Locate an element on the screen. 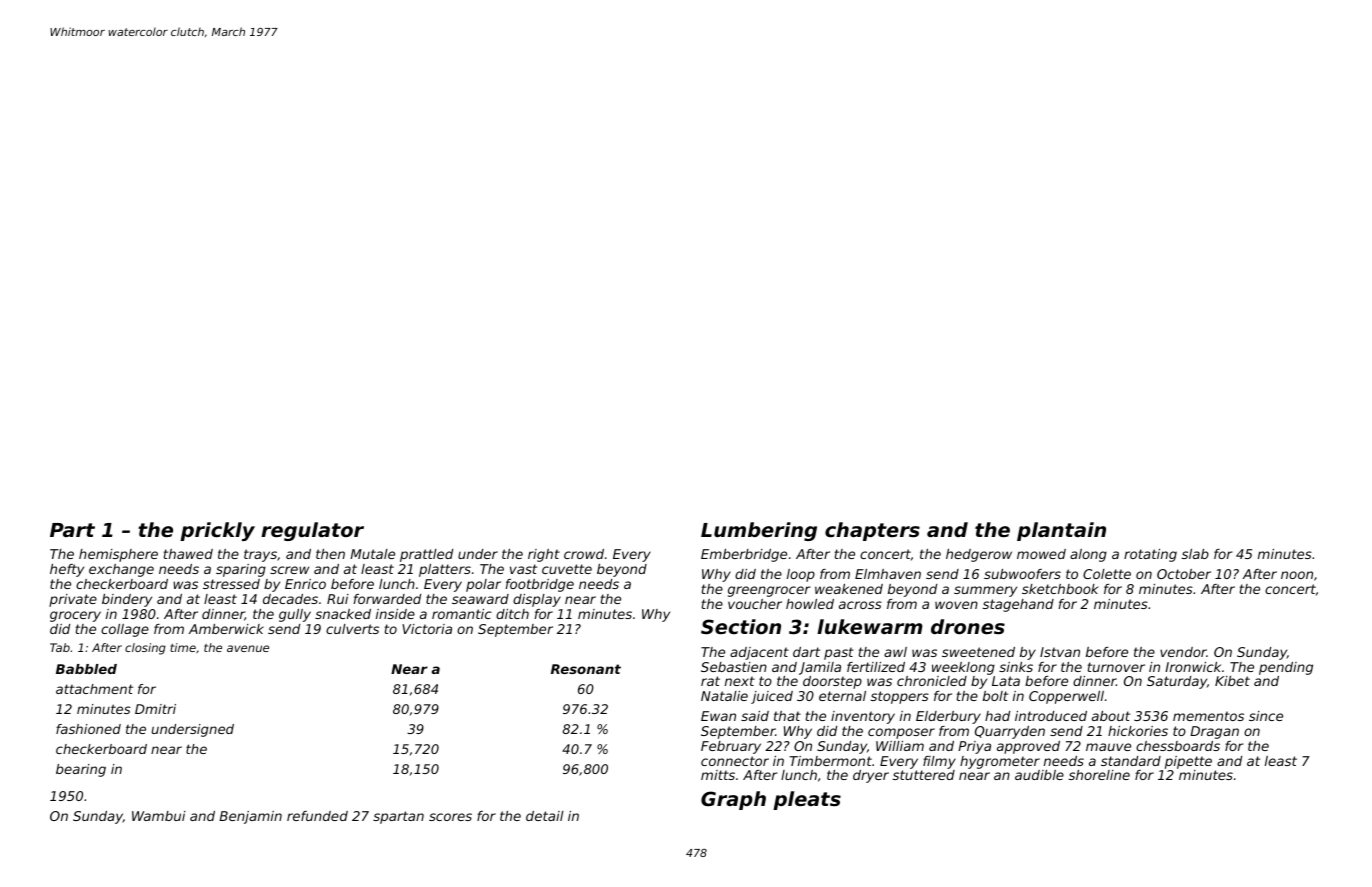 The height and width of the screenshot is (887, 1372). chapters is located at coordinates (872, 531).
